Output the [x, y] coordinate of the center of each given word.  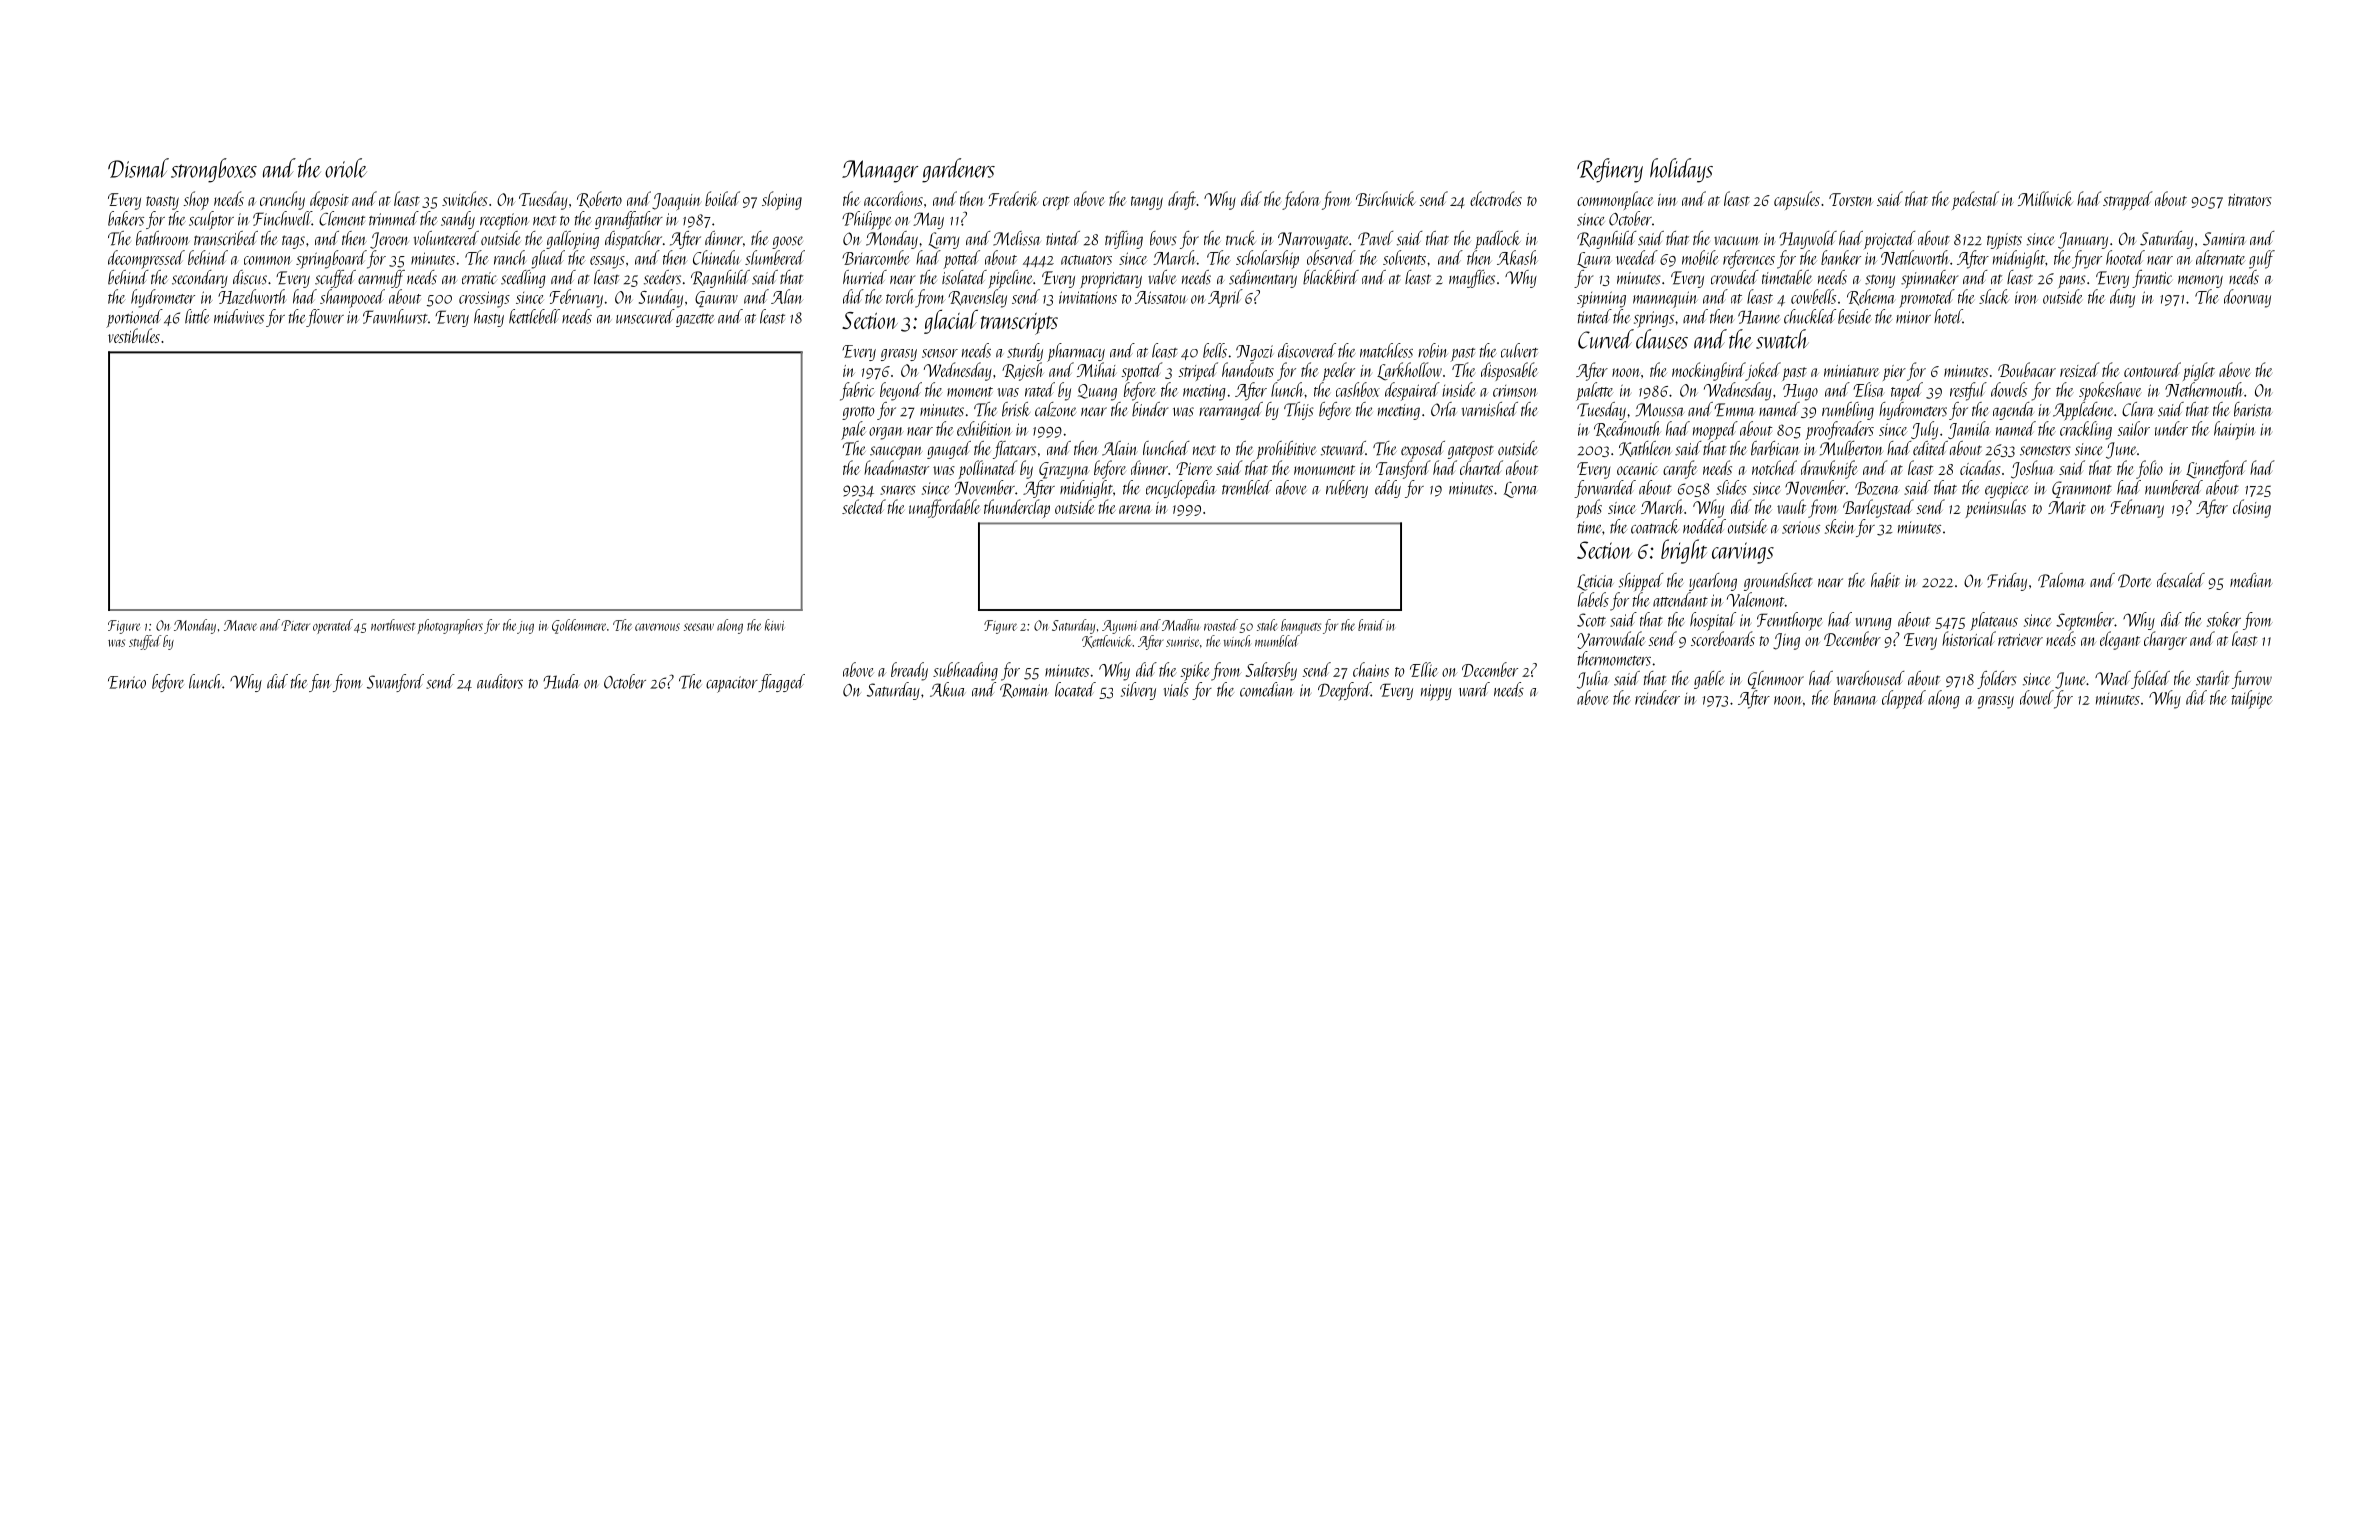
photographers [450, 626]
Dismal [138, 168]
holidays [1681, 170]
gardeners [958, 170]
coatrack [1655, 526]
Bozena [1877, 488]
